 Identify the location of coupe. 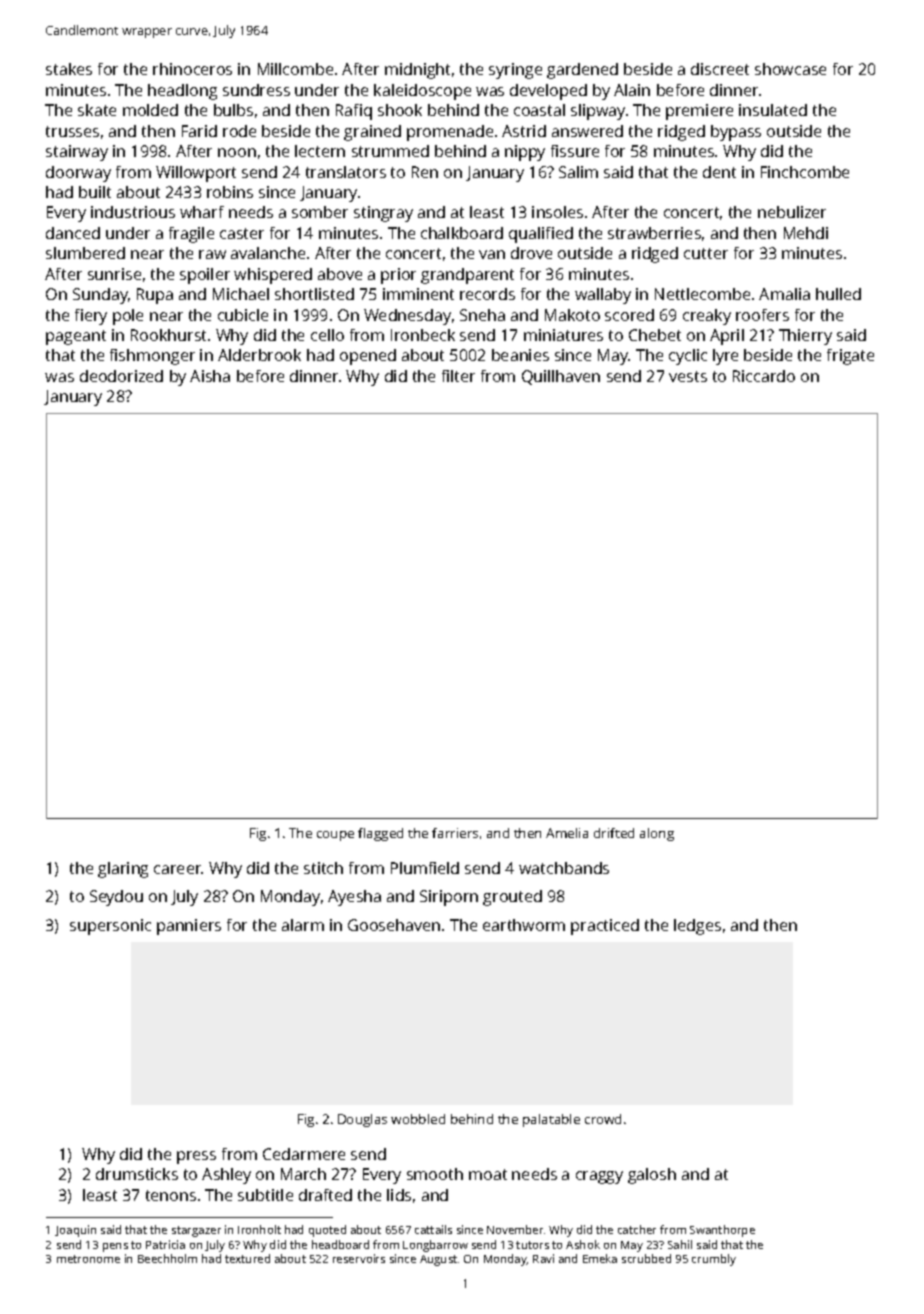
(335, 836).
